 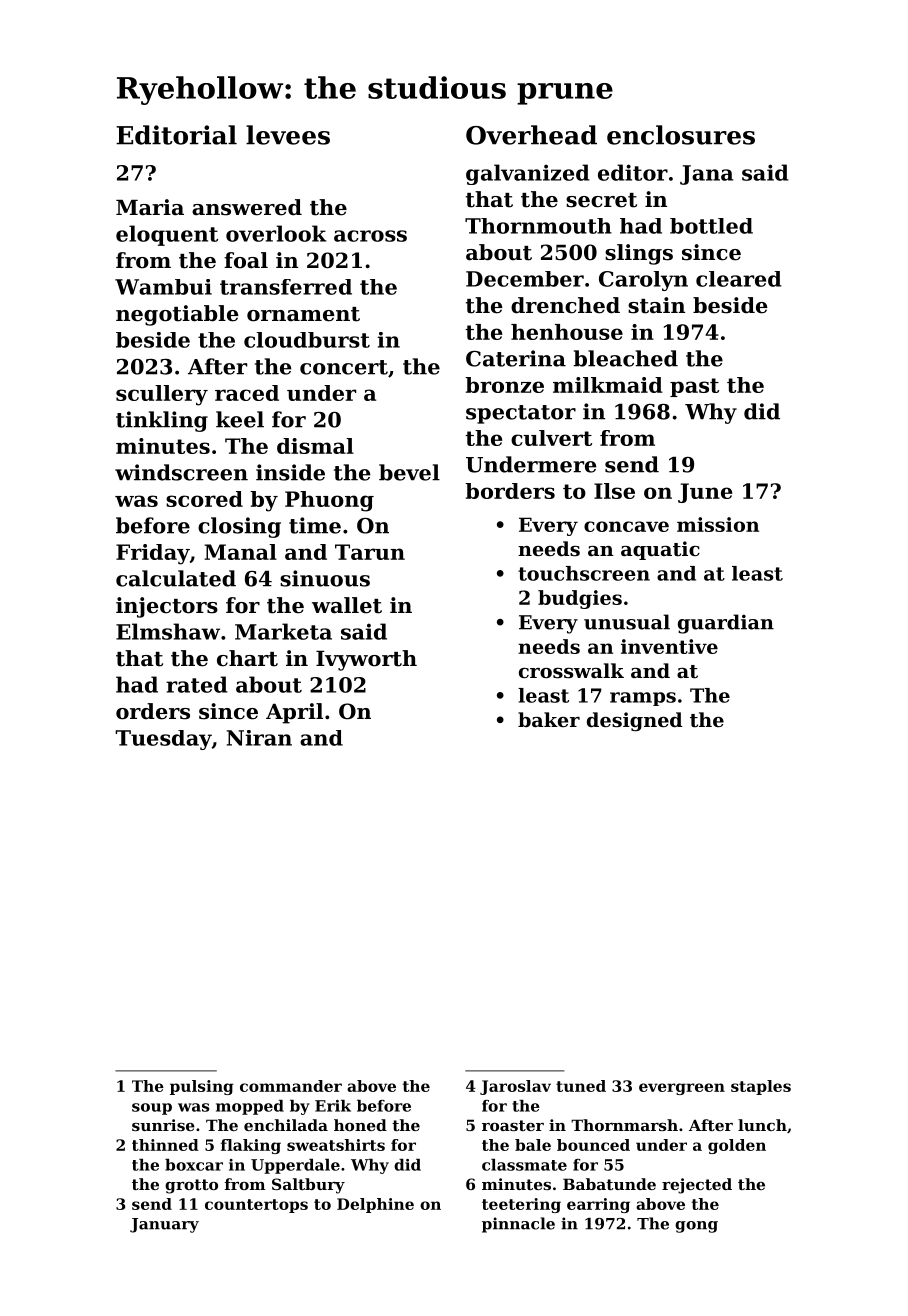 I want to click on Tuesday, so click(x=163, y=740).
